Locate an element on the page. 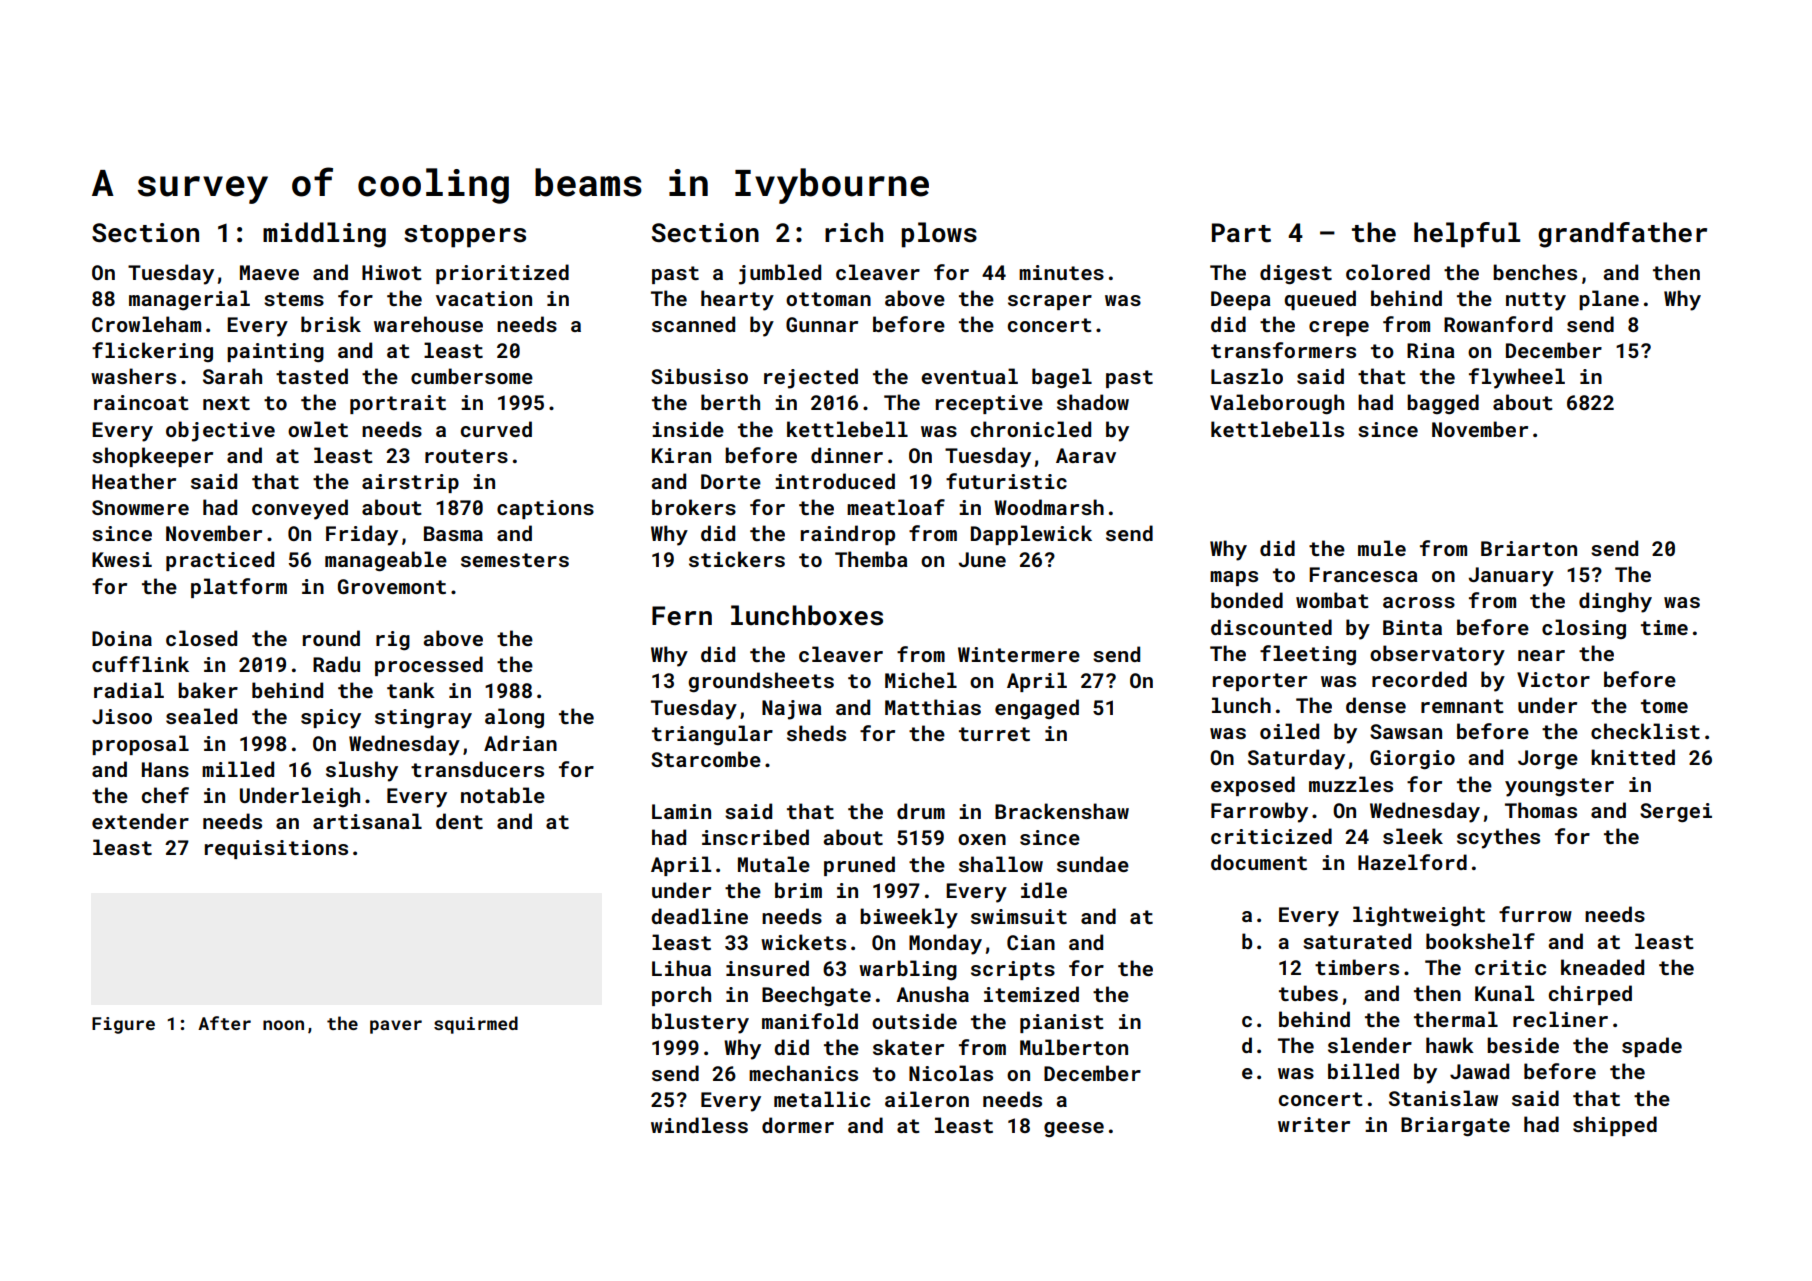 Image resolution: width=1812 pixels, height=1281 pixels. plows is located at coordinates (939, 235).
